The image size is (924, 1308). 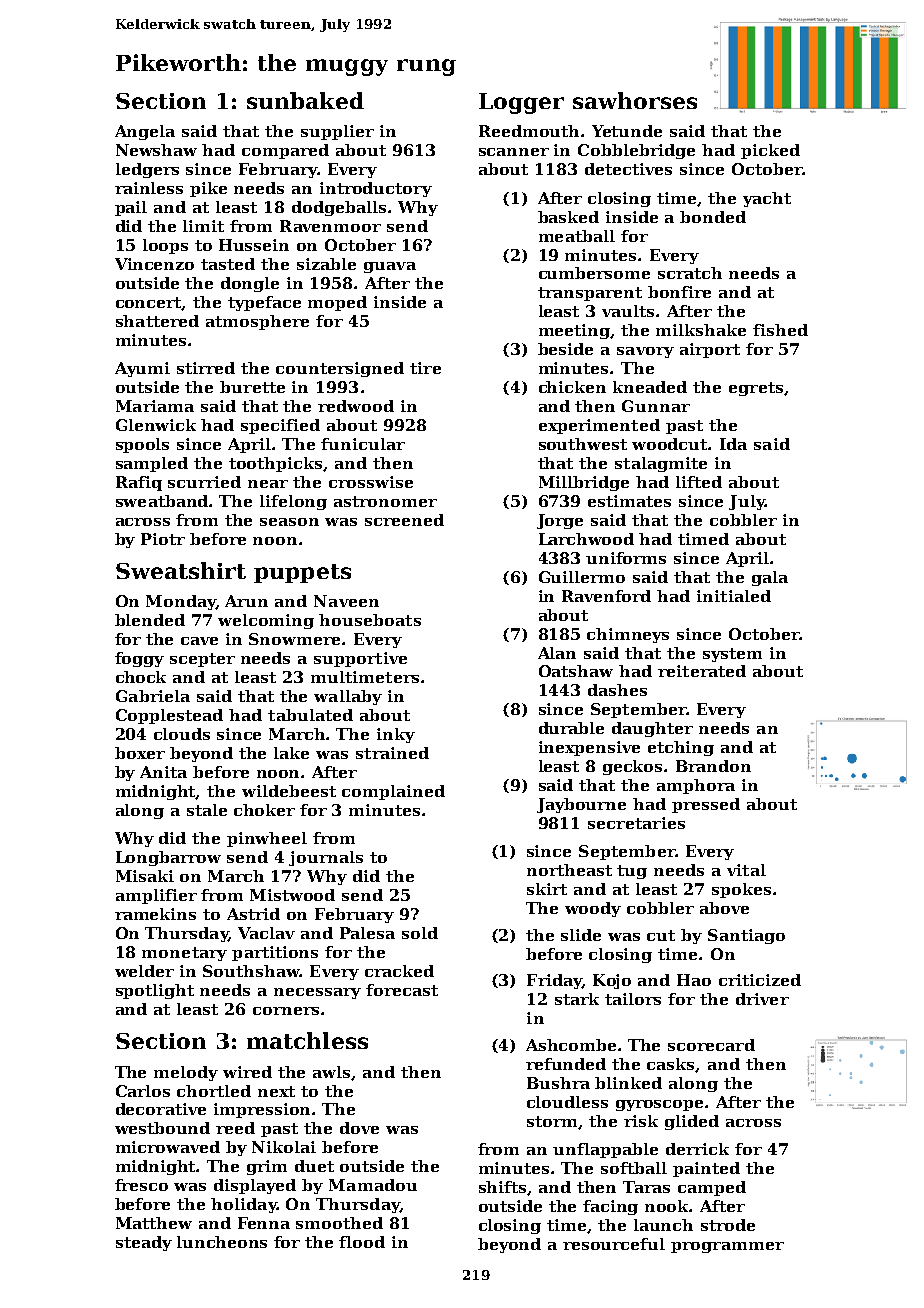 What do you see at coordinates (392, 753) in the screenshot?
I see `strained` at bounding box center [392, 753].
